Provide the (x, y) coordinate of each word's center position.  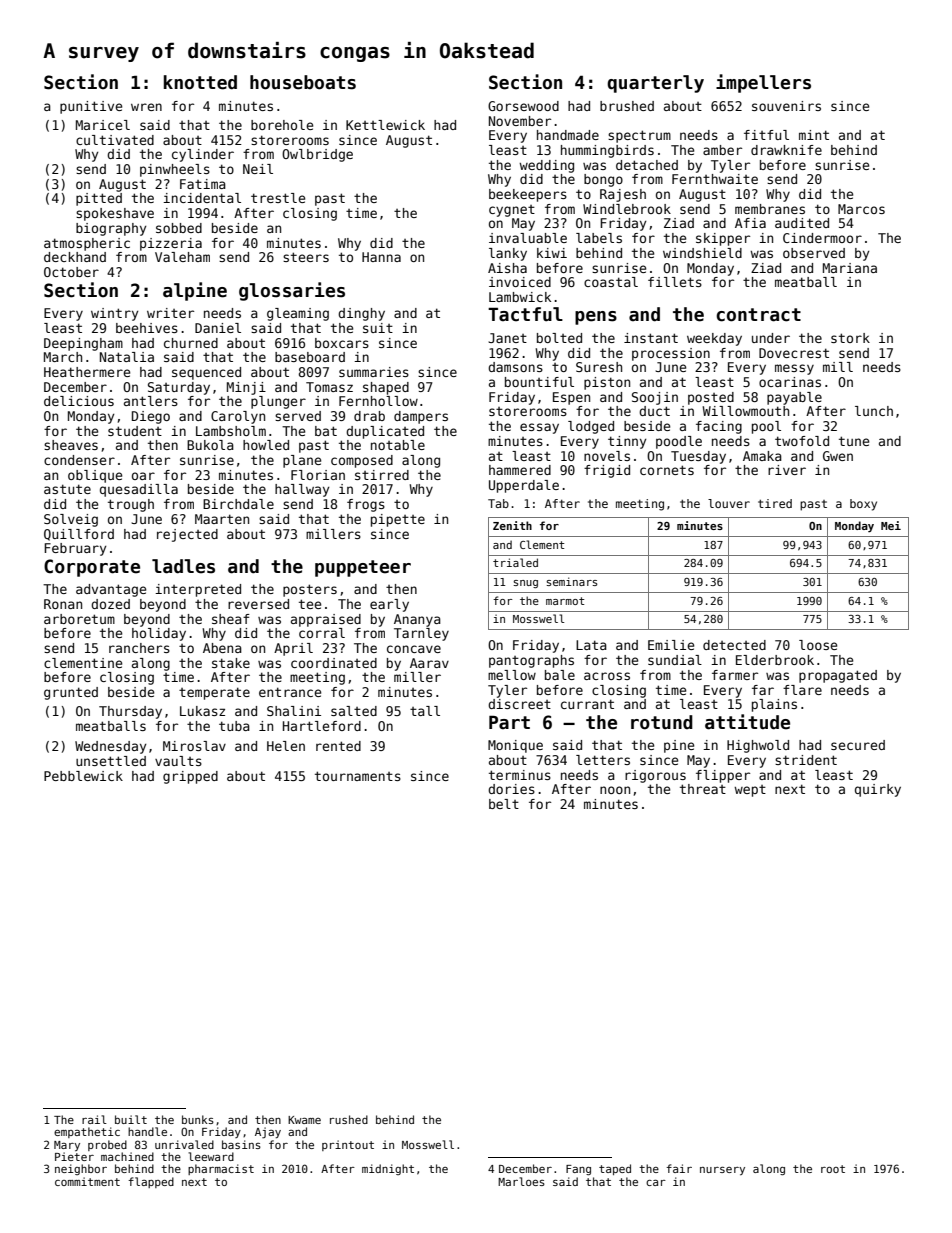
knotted (200, 82)
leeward (211, 1156)
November (520, 121)
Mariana (850, 268)
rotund (662, 722)
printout (348, 1145)
